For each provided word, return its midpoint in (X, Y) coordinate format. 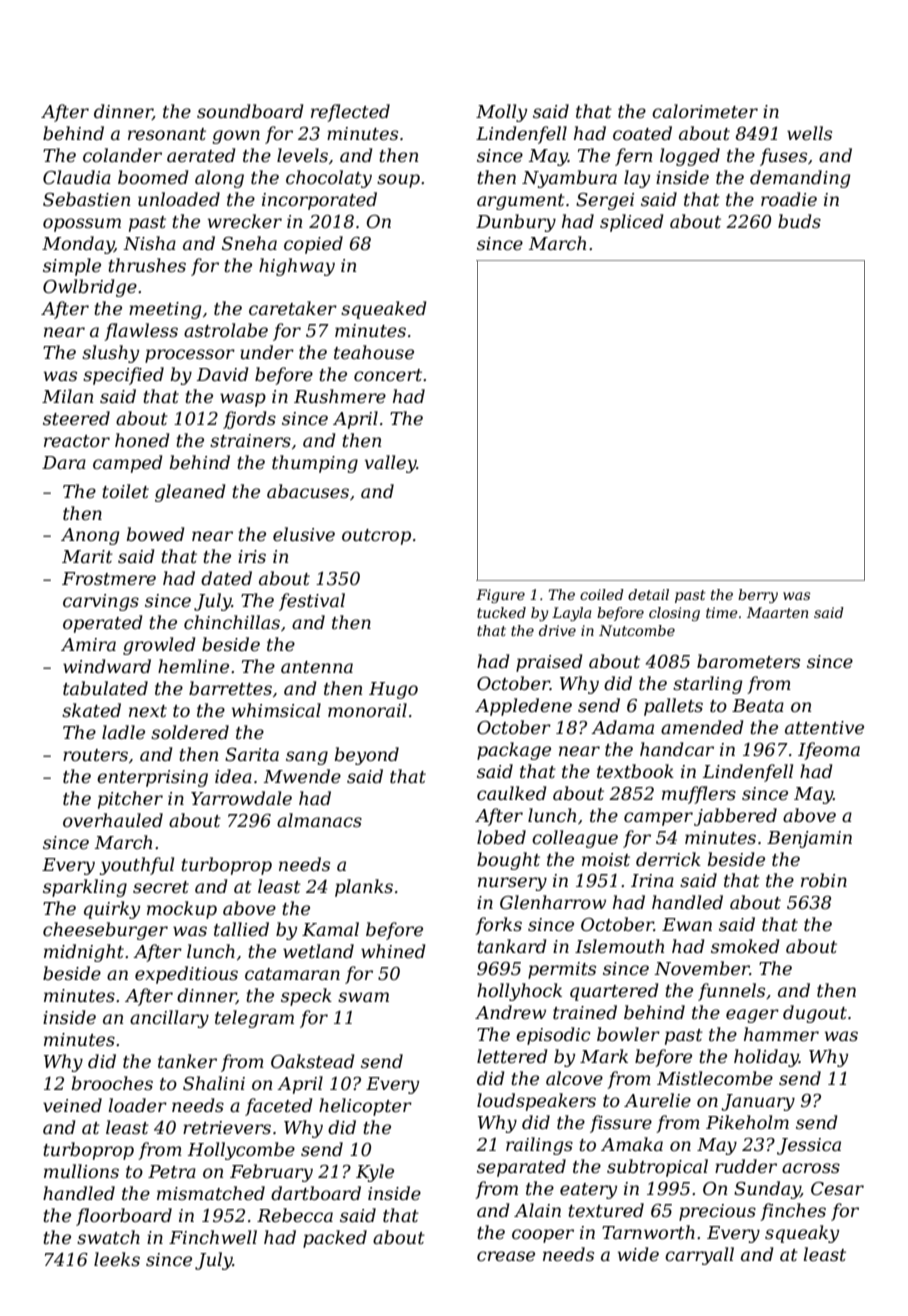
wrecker (245, 221)
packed (335, 1239)
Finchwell (213, 1237)
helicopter (365, 1107)
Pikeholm (747, 1122)
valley (391, 464)
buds (799, 221)
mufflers (699, 795)
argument (521, 202)
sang (307, 758)
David (222, 374)
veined (72, 1105)
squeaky (802, 1234)
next (148, 711)
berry (758, 596)
